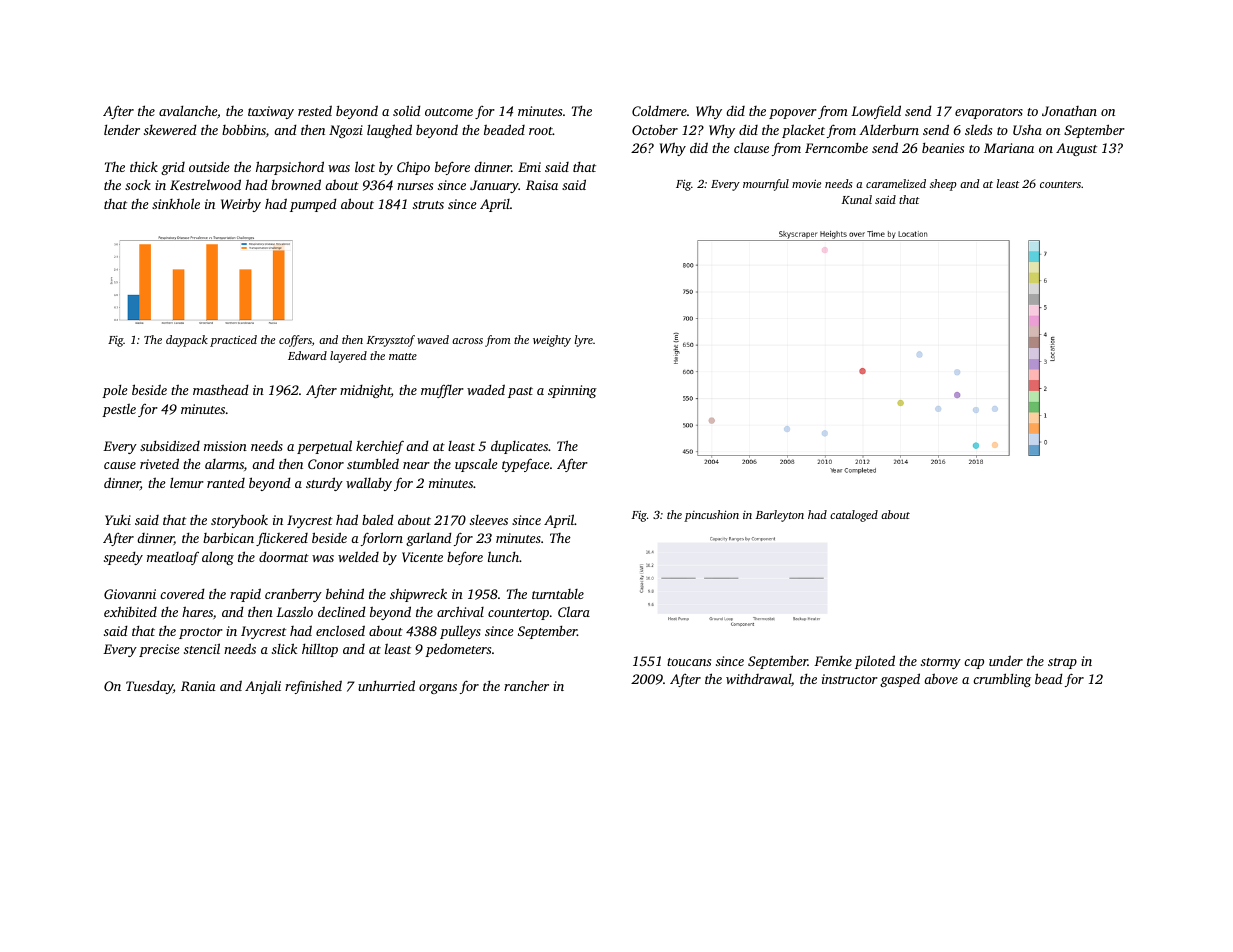 This screenshot has height=952, width=1233. I want to click on crumbling, so click(1002, 680).
